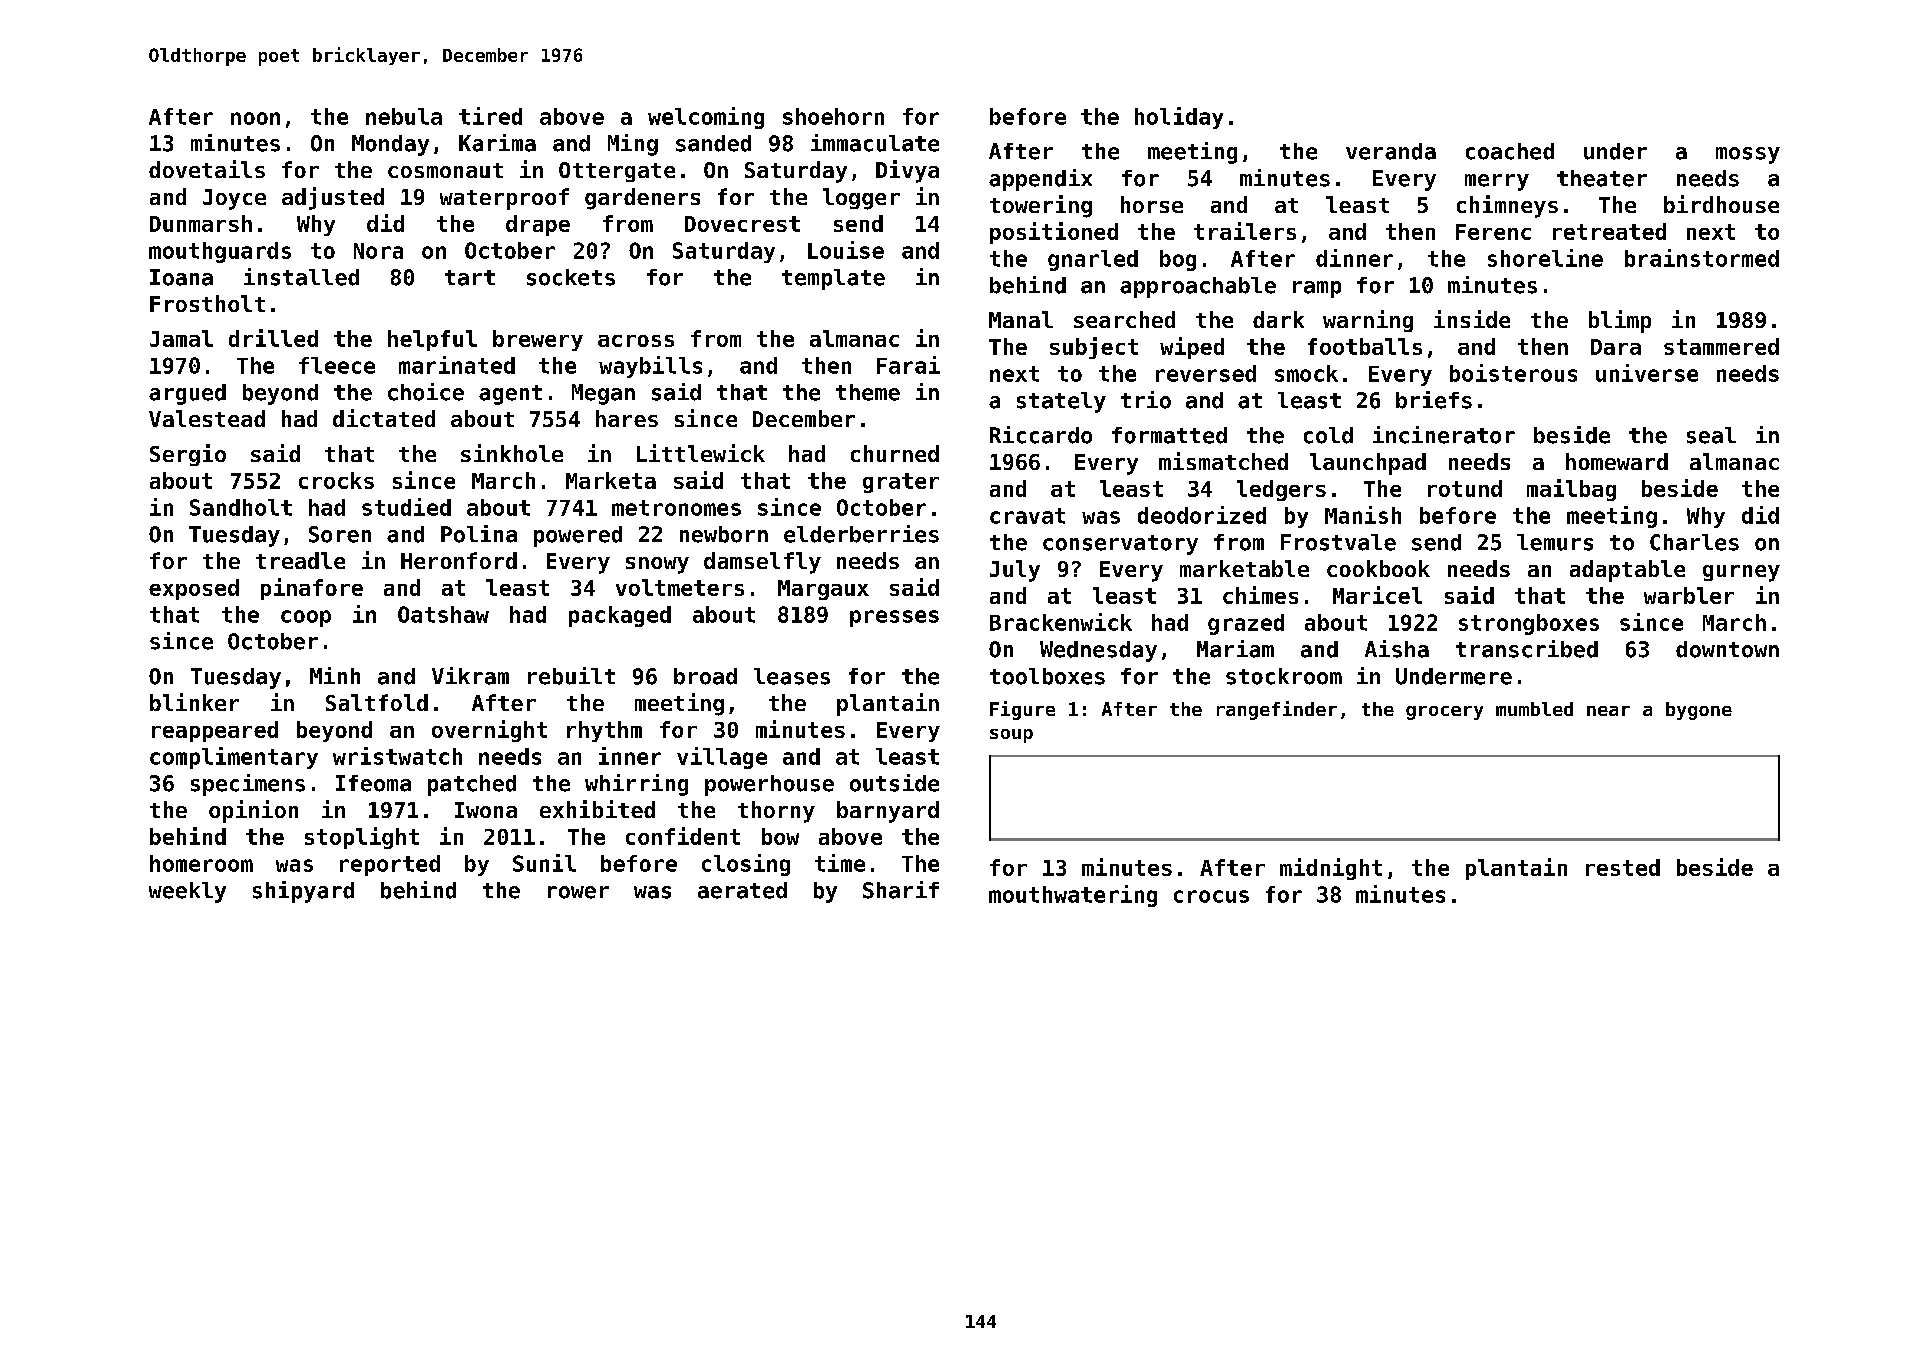  I want to click on gnarled, so click(1093, 260).
